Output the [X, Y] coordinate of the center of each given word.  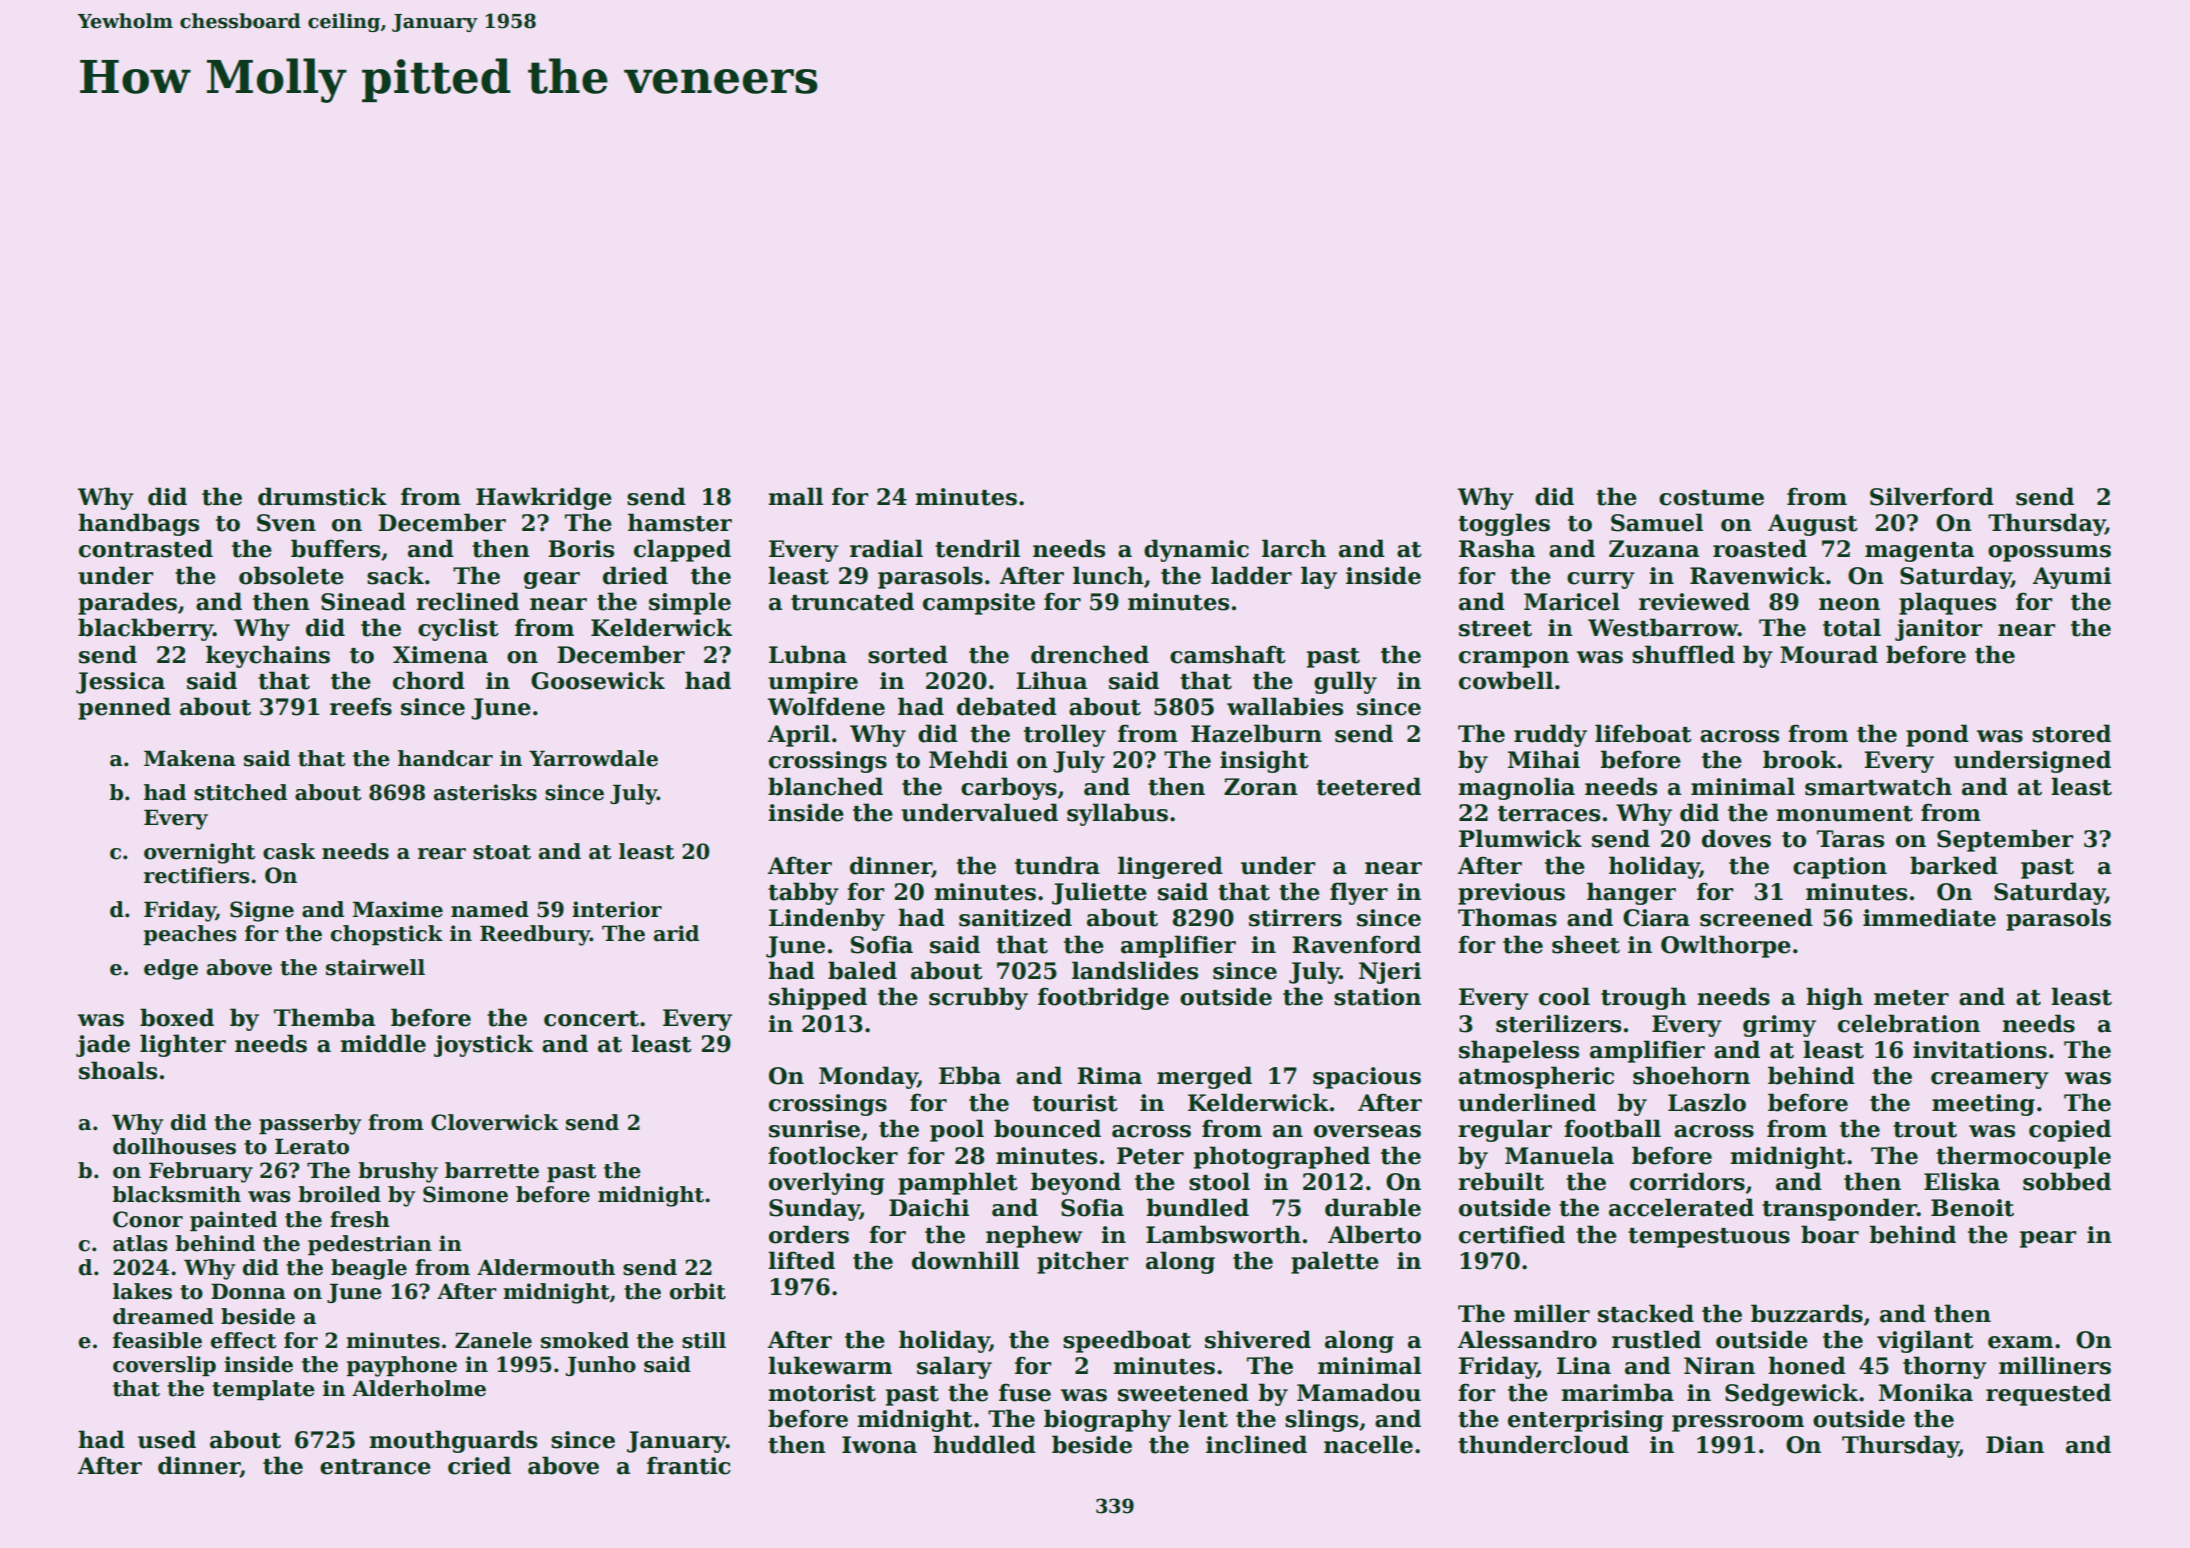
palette [1335, 1262]
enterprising [1586, 1421]
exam [2020, 1342]
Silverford [1932, 496]
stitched [240, 792]
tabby [803, 893]
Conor [148, 1219]
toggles [1504, 524]
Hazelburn [1256, 733]
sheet [1586, 944]
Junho [600, 1366]
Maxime [398, 909]
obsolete [291, 575]
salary [954, 1367]
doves [1736, 838]
